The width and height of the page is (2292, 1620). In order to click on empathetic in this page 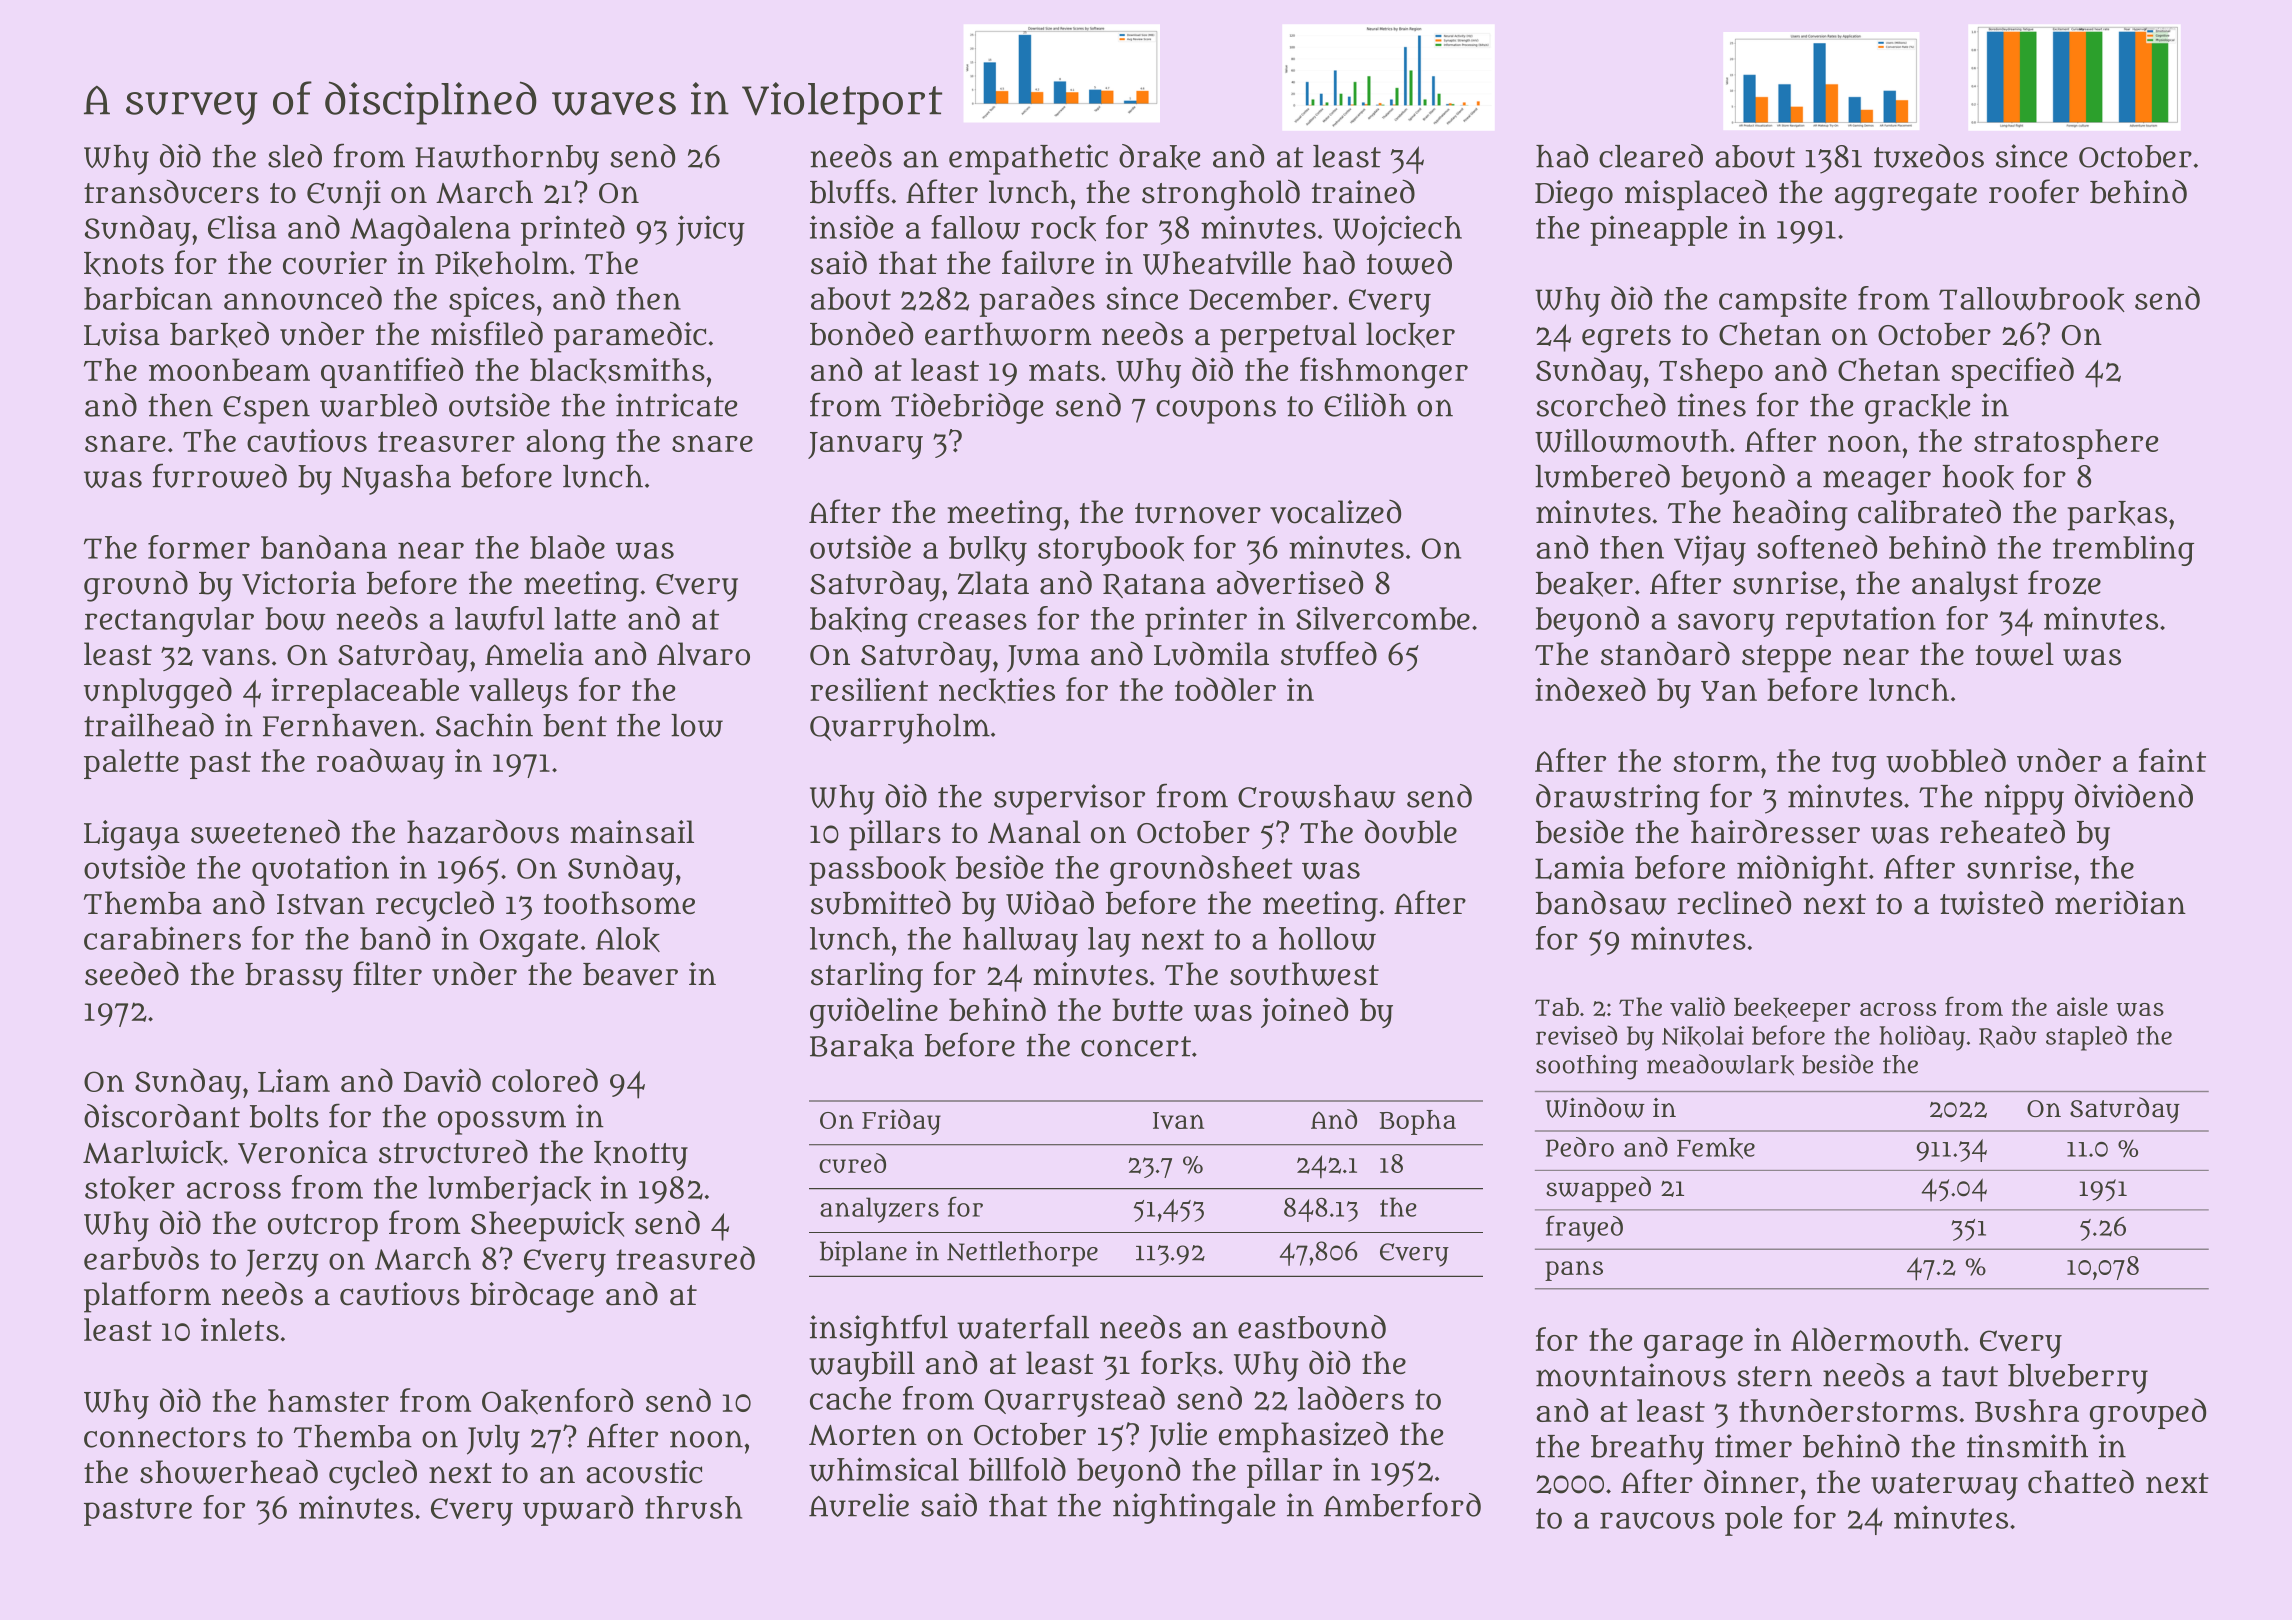, I will do `click(1028, 159)`.
